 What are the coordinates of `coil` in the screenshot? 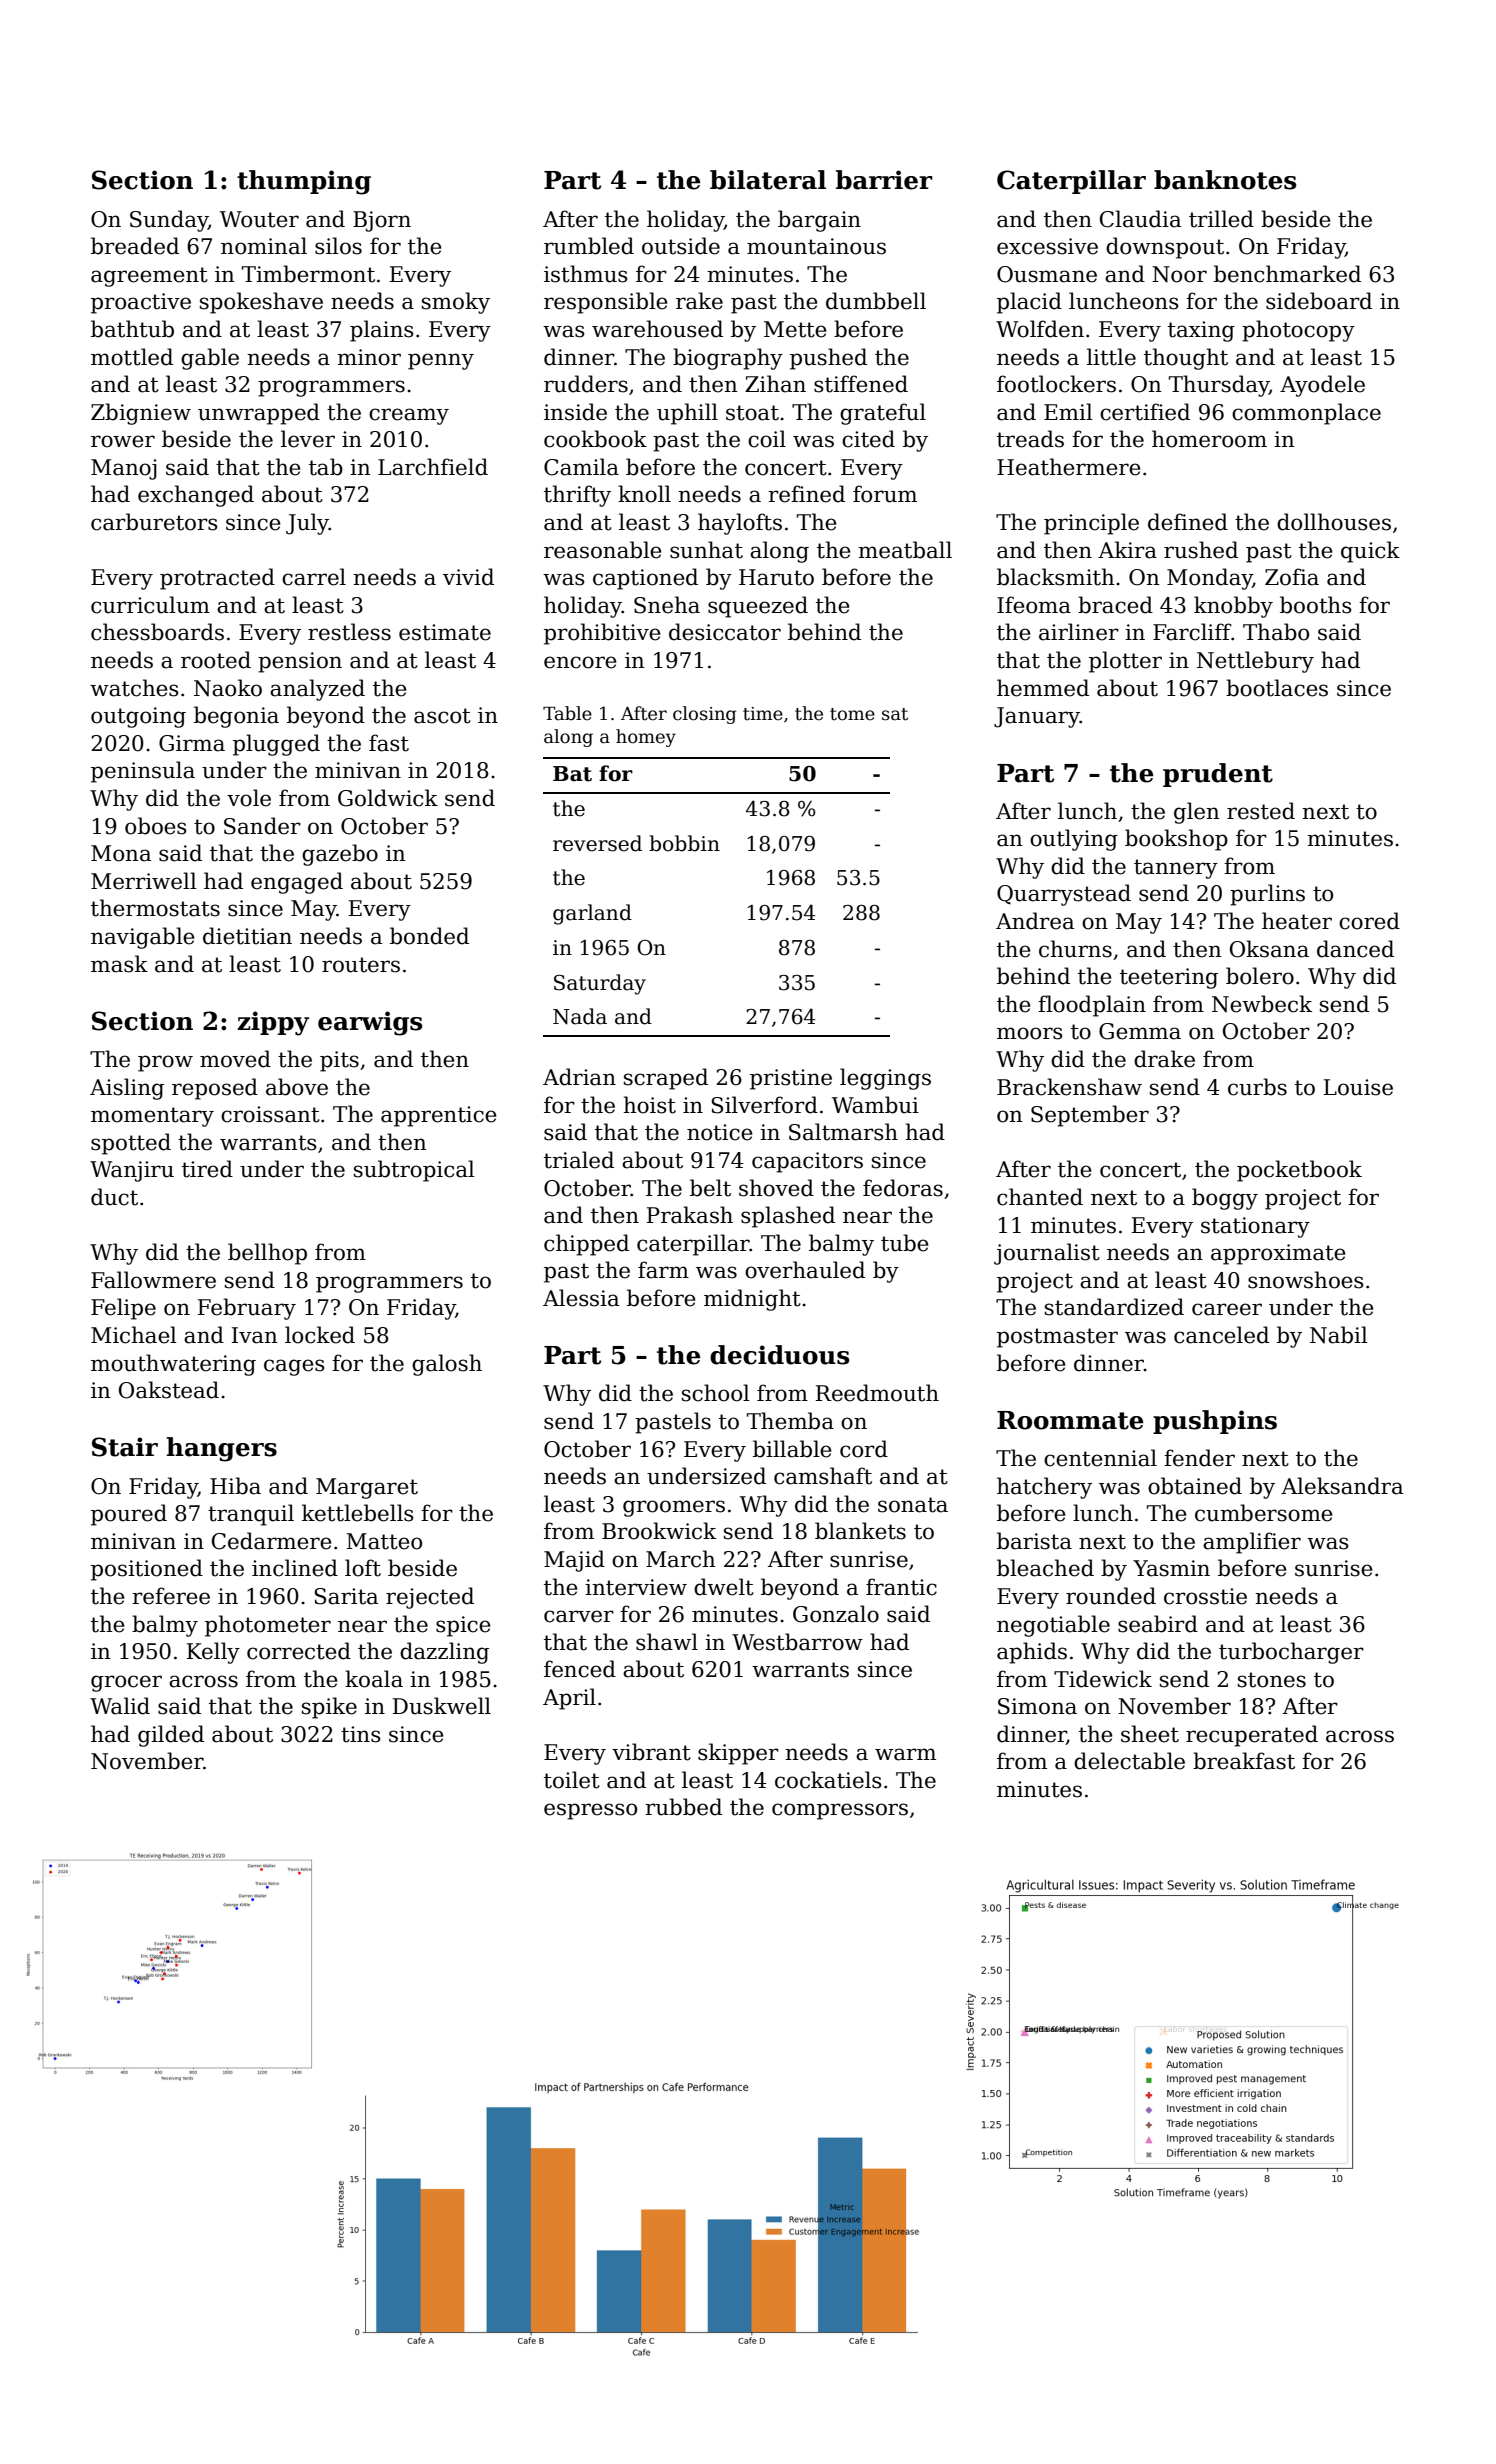 It's located at (767, 439).
